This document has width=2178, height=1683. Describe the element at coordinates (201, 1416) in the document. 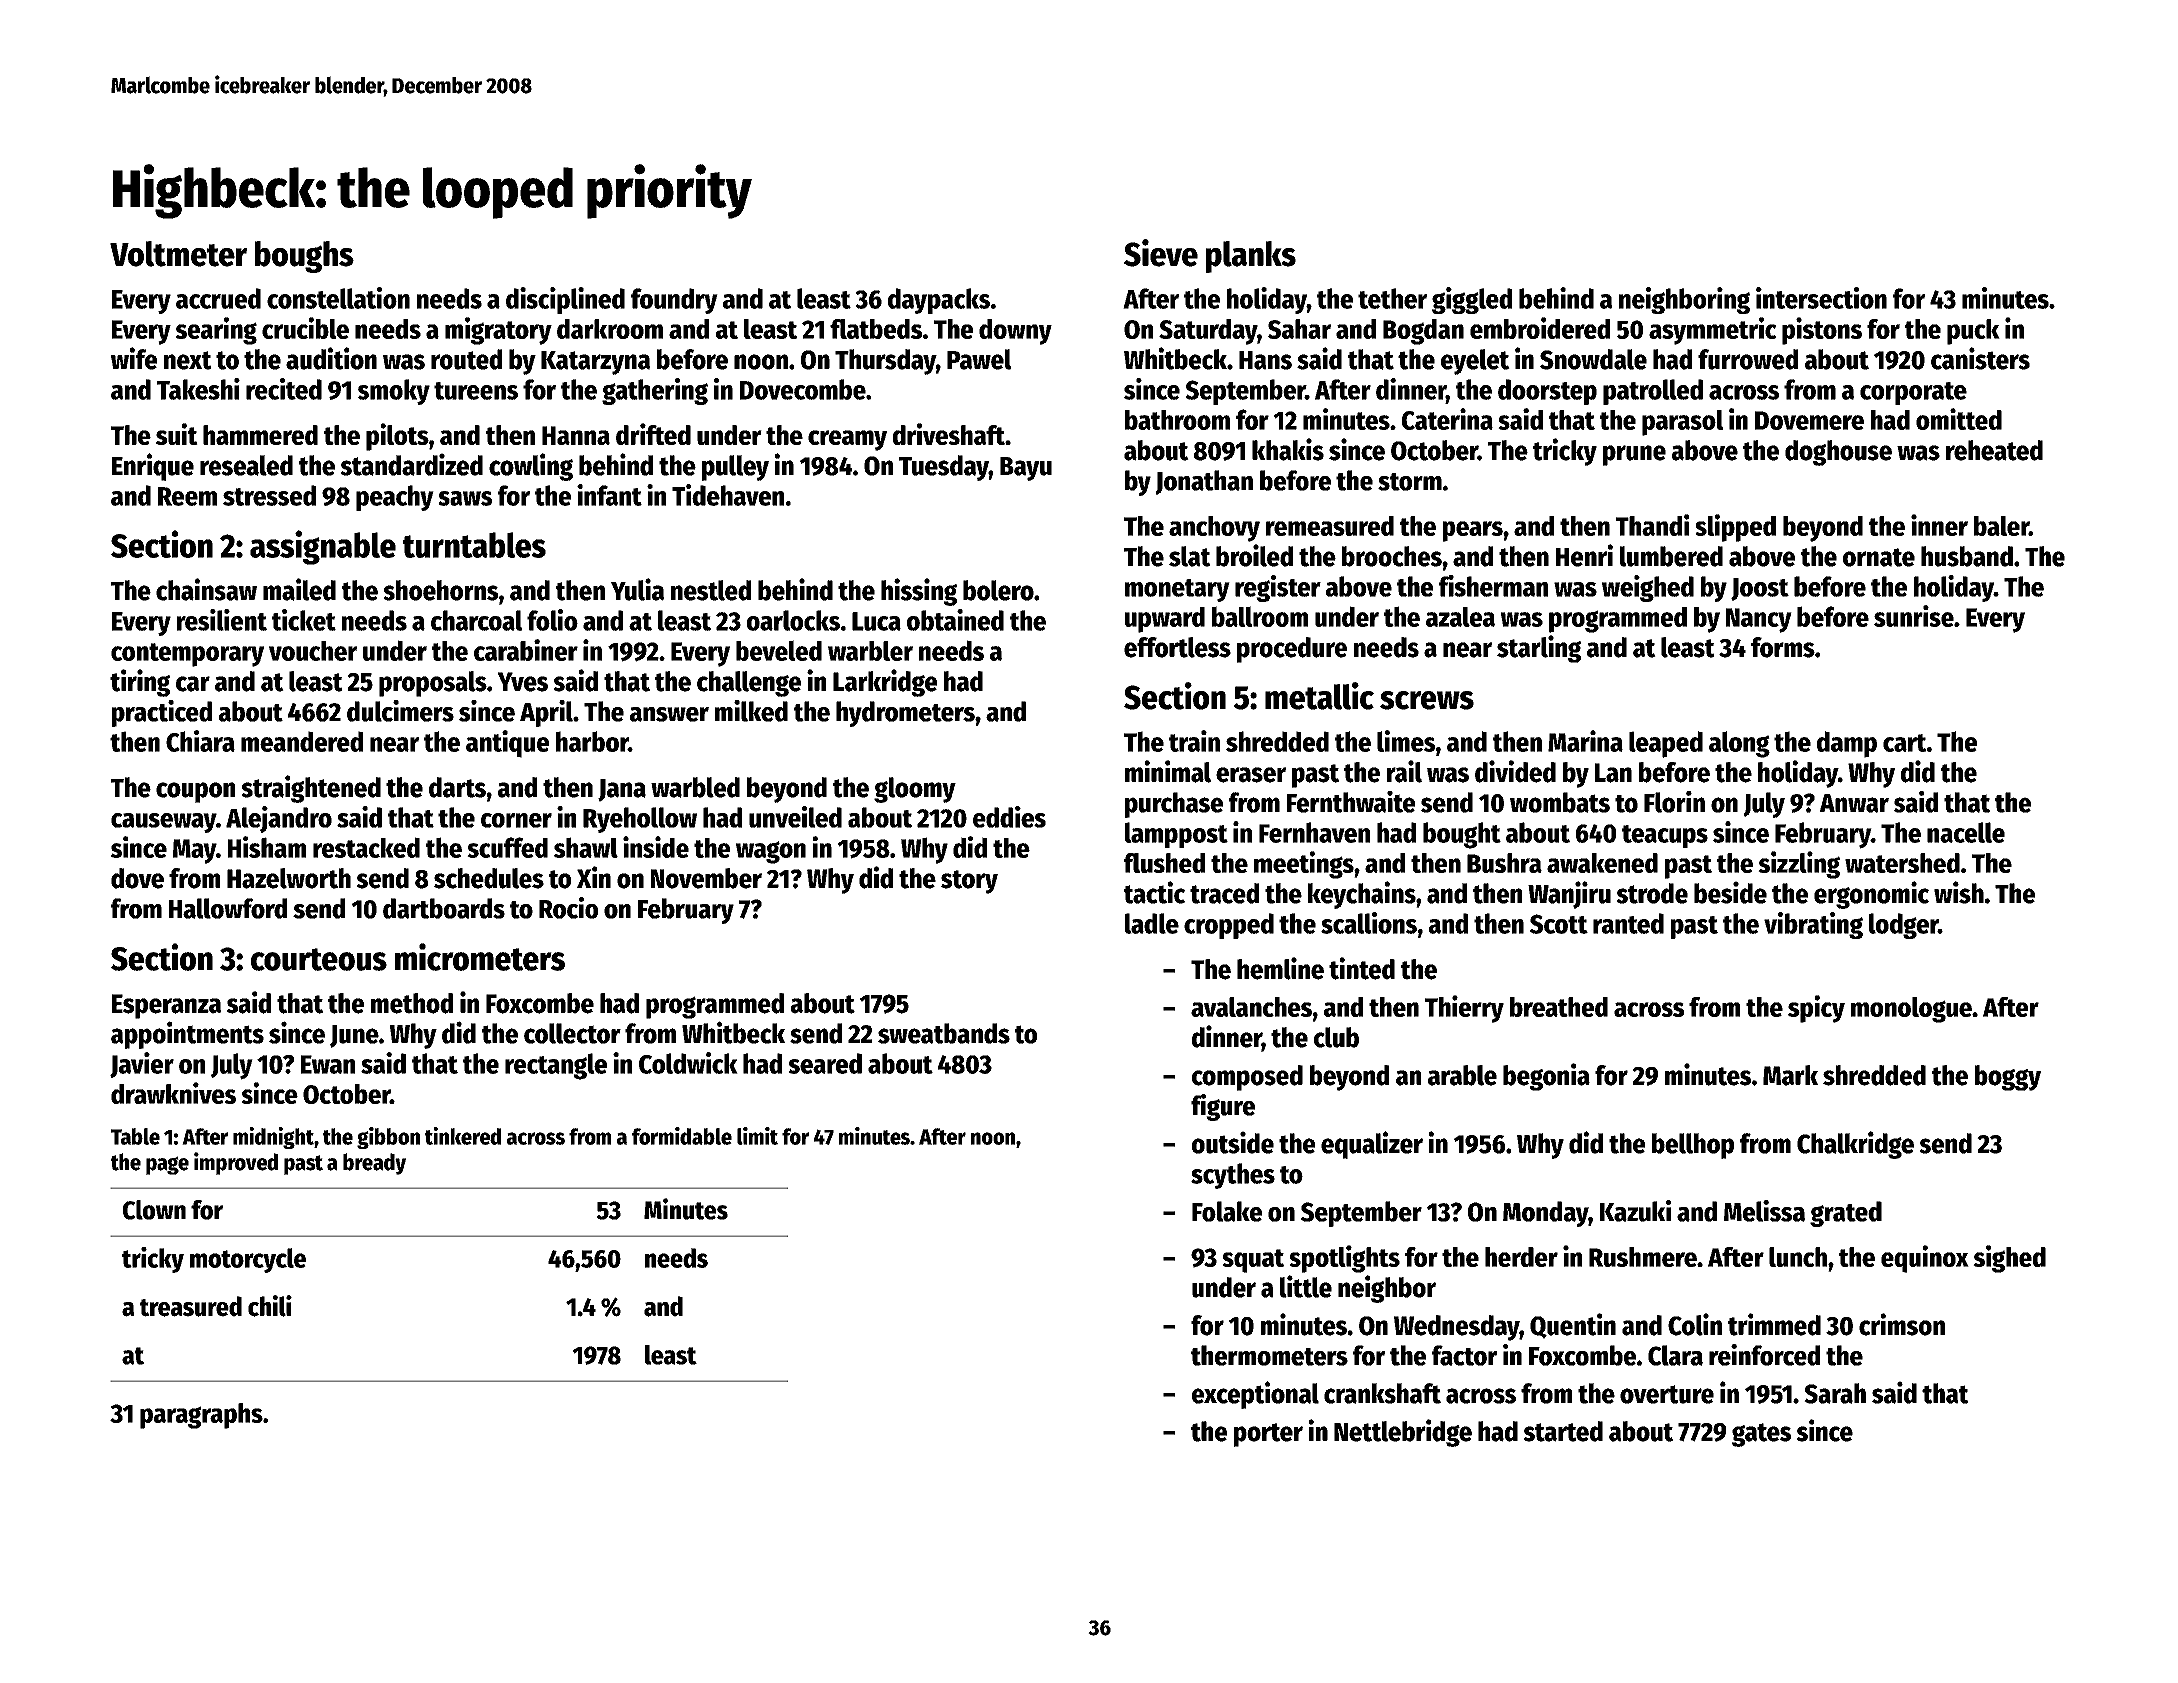

I see `paragraphs` at that location.
